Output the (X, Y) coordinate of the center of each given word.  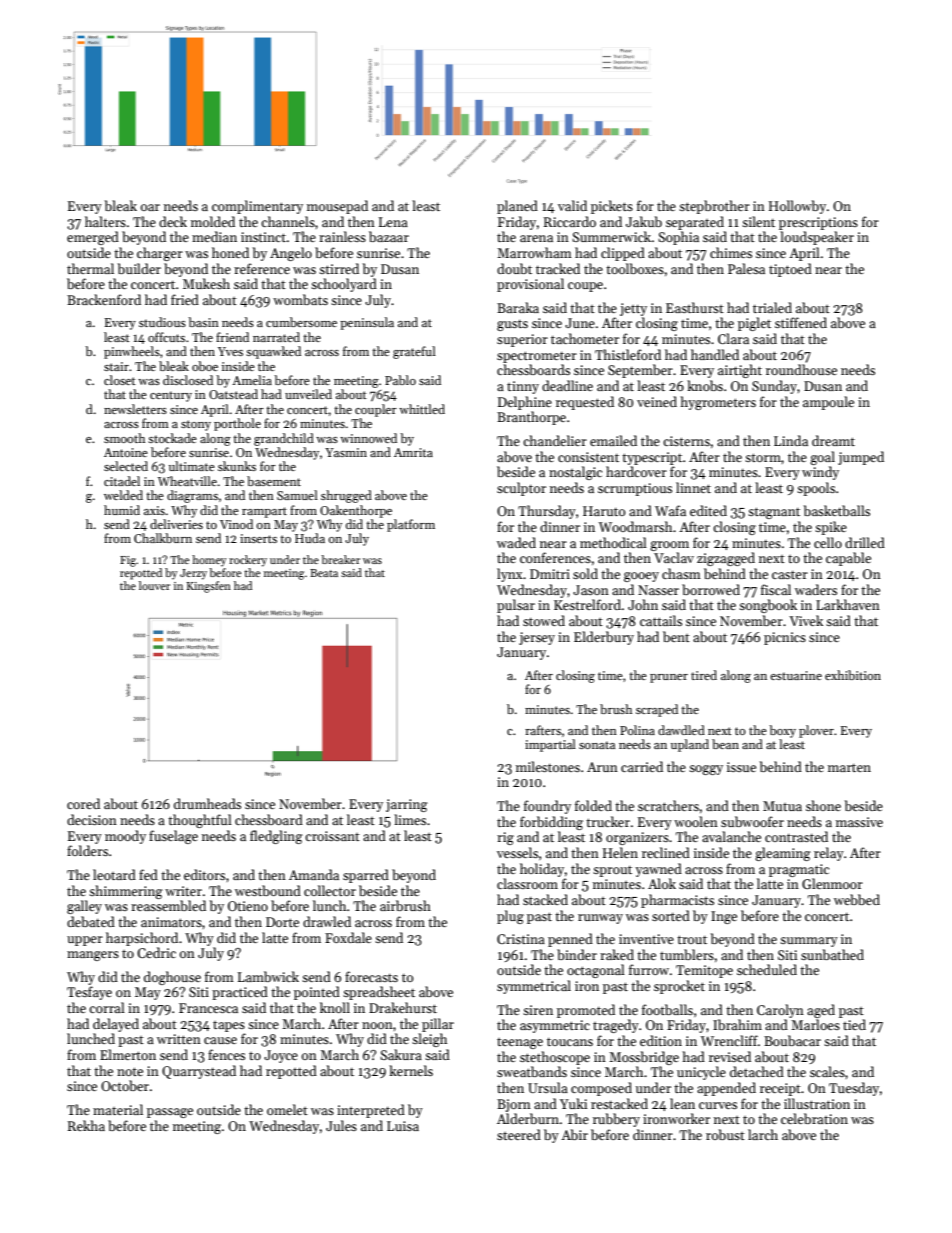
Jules (341, 1125)
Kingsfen (209, 587)
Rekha (86, 1125)
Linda (791, 440)
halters (105, 221)
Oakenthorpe (356, 511)
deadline (567, 385)
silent (758, 221)
